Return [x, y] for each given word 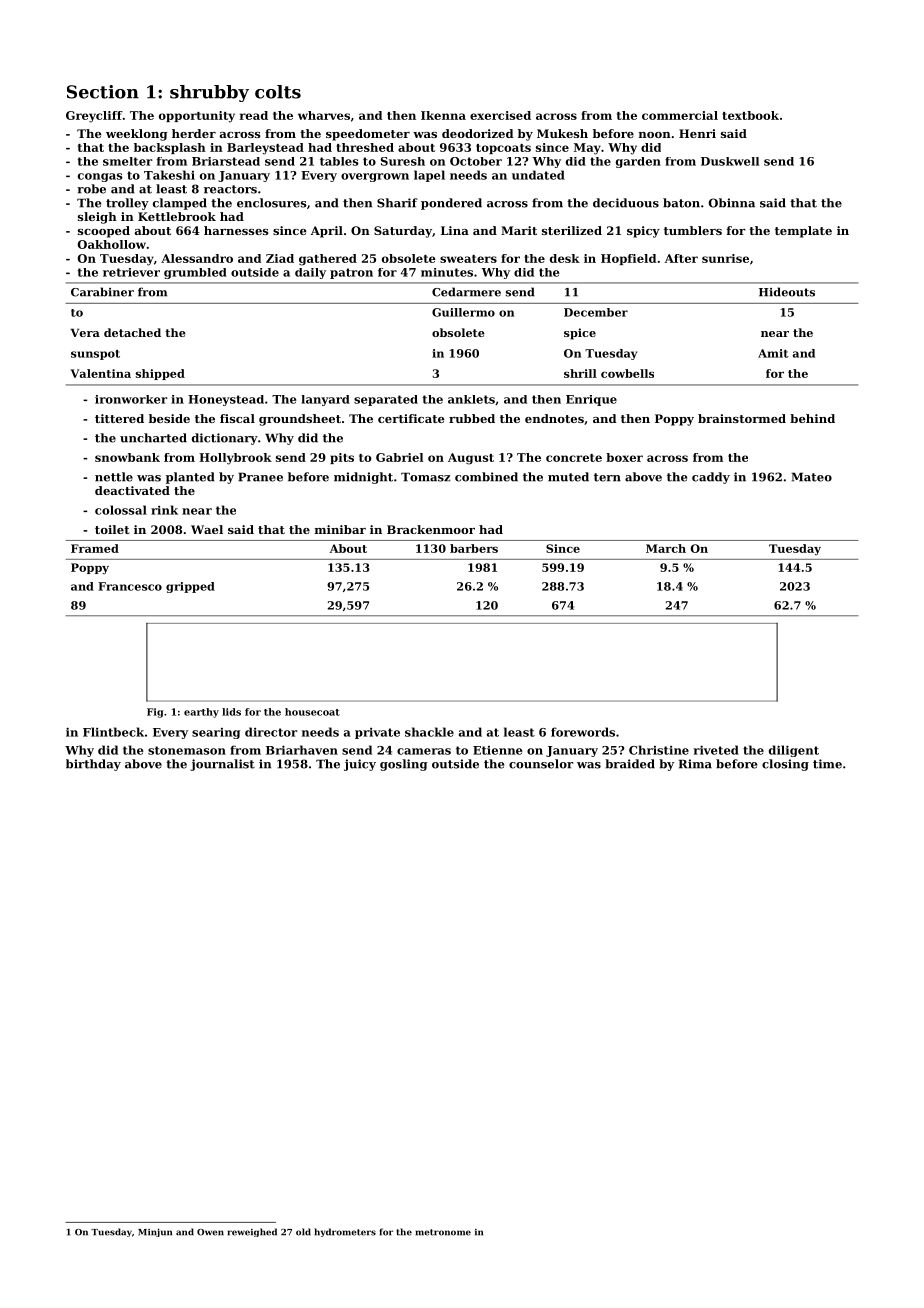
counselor [541, 764]
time [827, 764]
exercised [500, 115]
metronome [443, 1232]
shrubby [209, 93]
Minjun [155, 1232]
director [271, 732]
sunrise [725, 258]
